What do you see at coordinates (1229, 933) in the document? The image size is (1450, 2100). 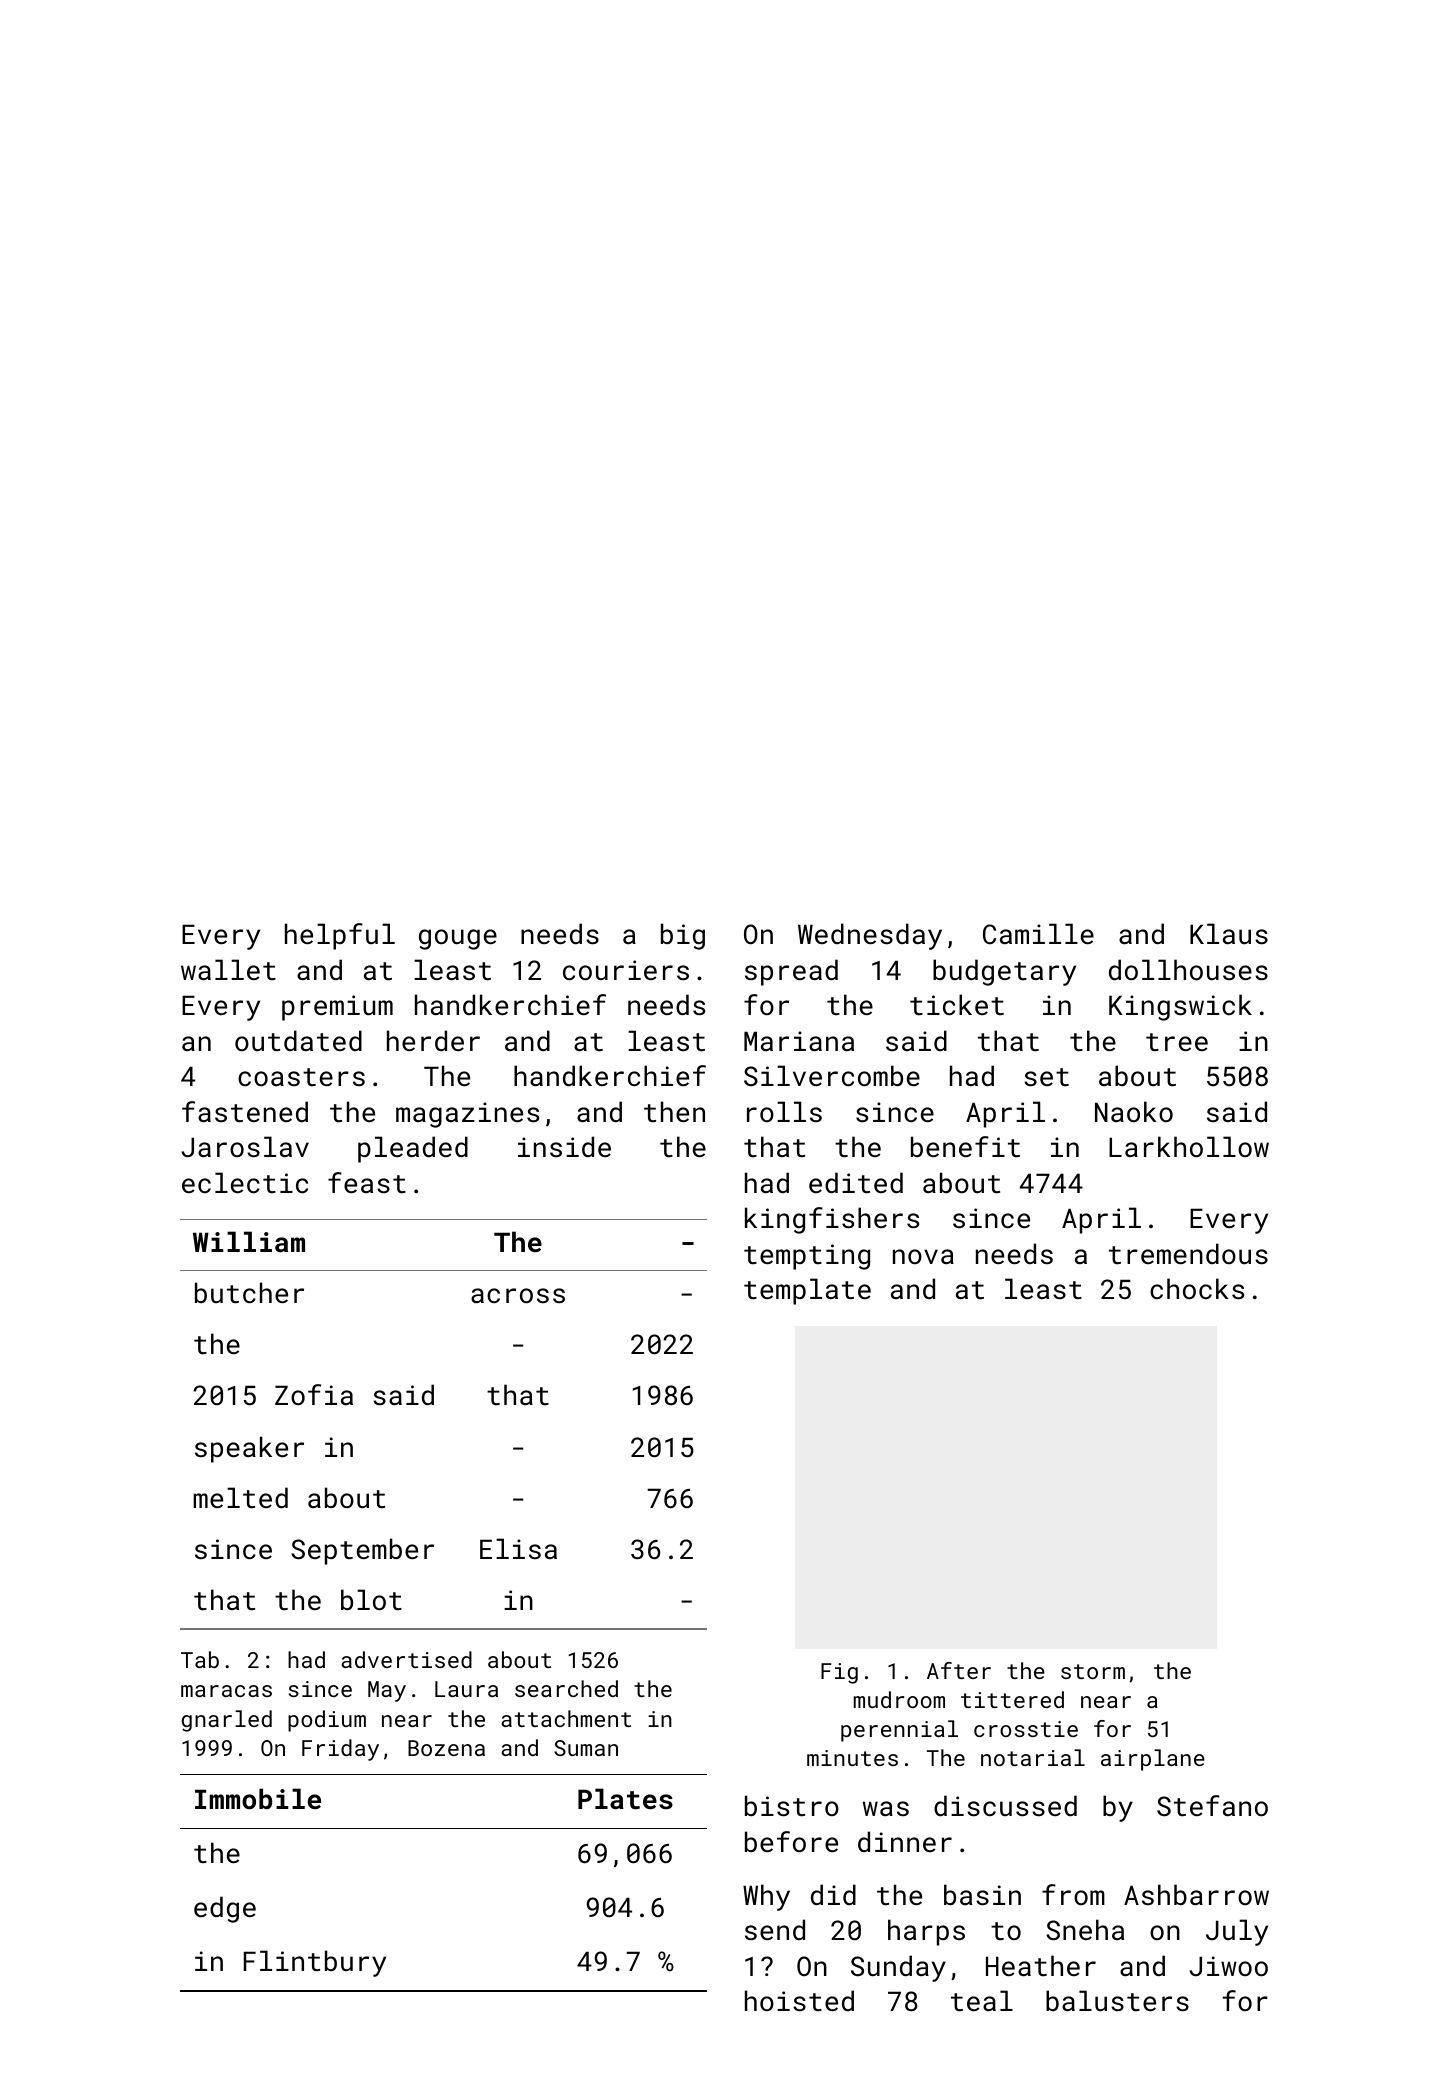 I see `Klaus` at bounding box center [1229, 933].
